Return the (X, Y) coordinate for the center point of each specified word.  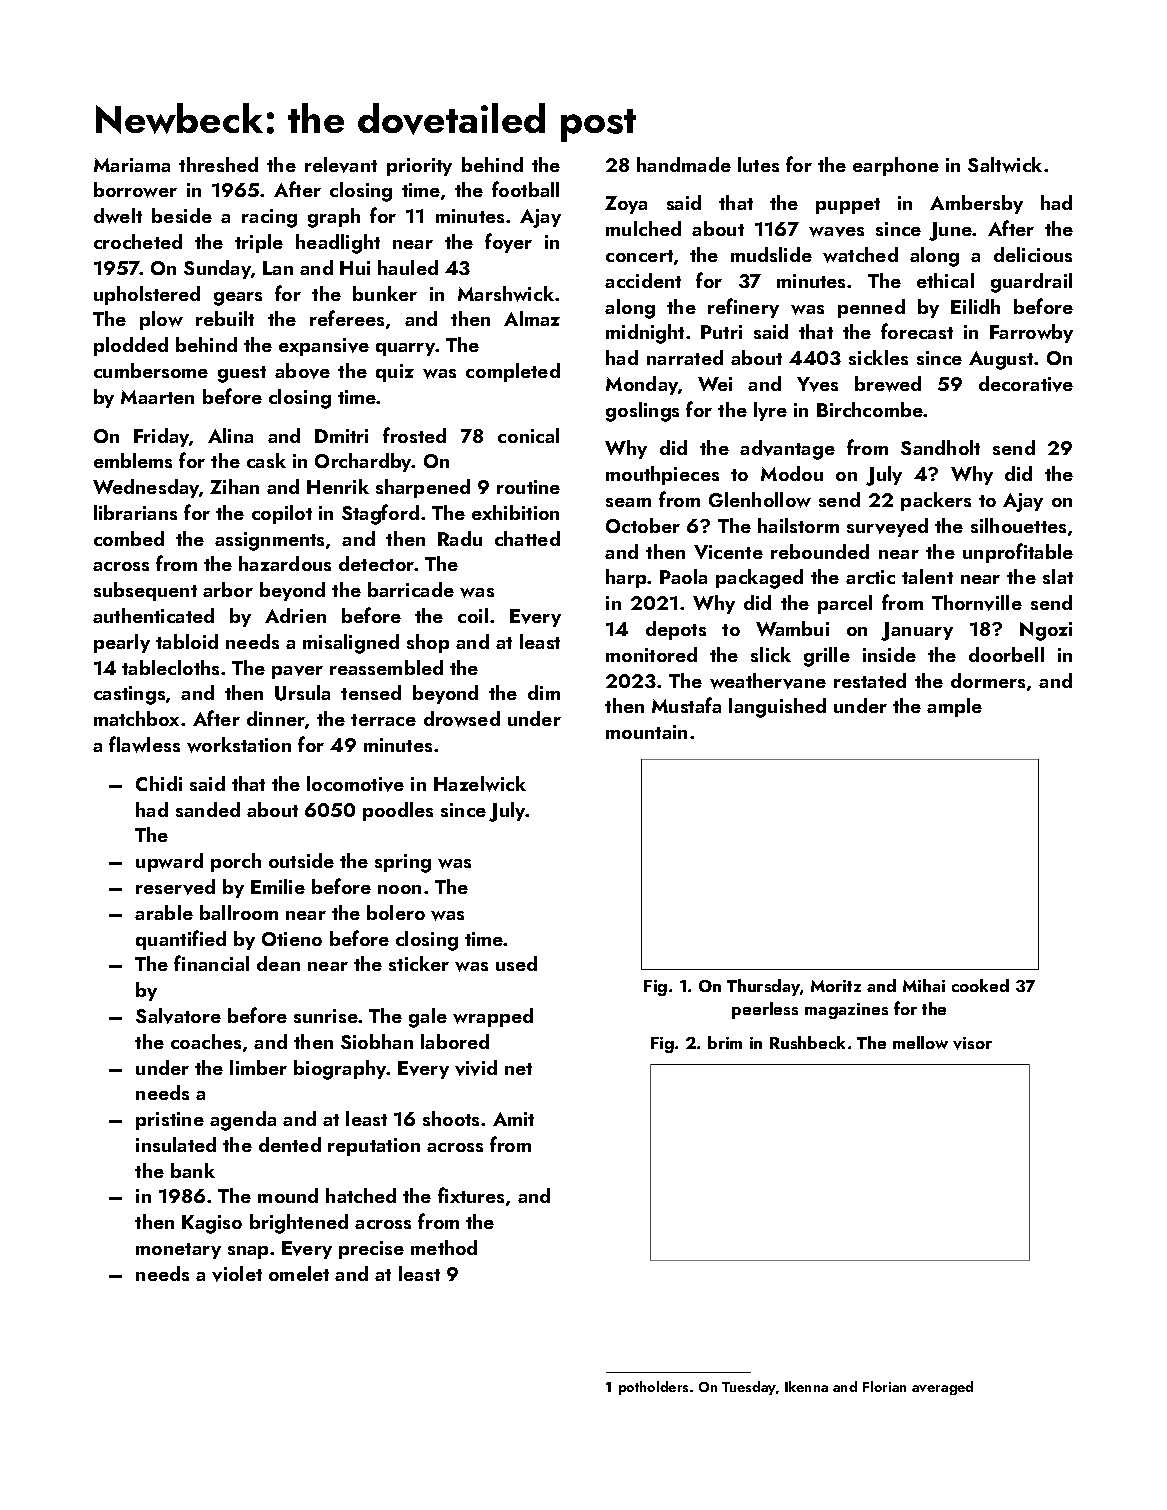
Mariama (132, 165)
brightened (299, 1224)
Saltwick (1005, 165)
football (525, 189)
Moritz (836, 986)
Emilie (278, 886)
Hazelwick (480, 784)
